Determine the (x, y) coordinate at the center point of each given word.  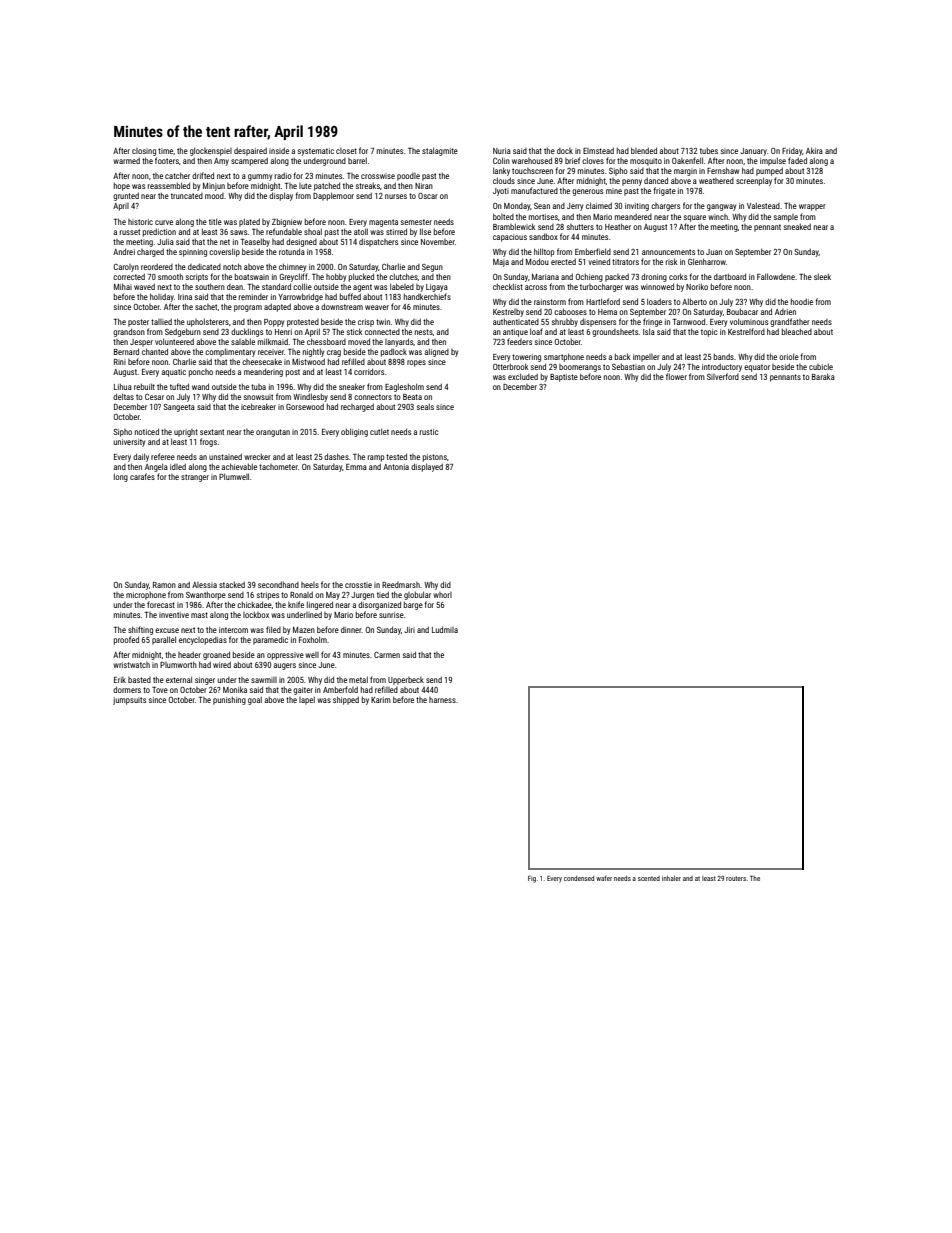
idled (178, 466)
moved (359, 341)
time (165, 151)
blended (644, 150)
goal (255, 700)
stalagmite (440, 151)
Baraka (823, 376)
